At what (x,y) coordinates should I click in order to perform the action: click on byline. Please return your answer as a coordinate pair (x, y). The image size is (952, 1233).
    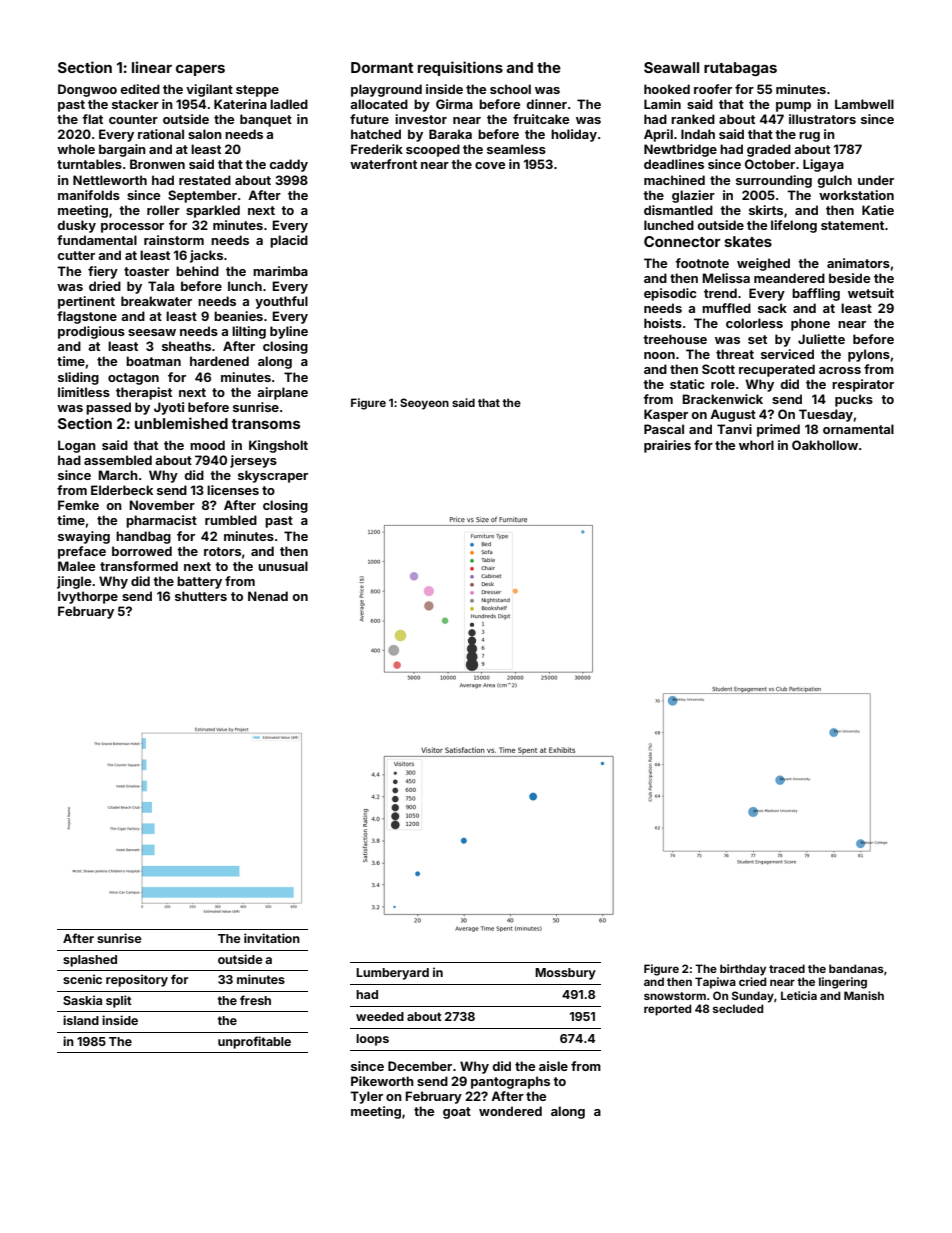
    Looking at the image, I should click on (289, 332).
